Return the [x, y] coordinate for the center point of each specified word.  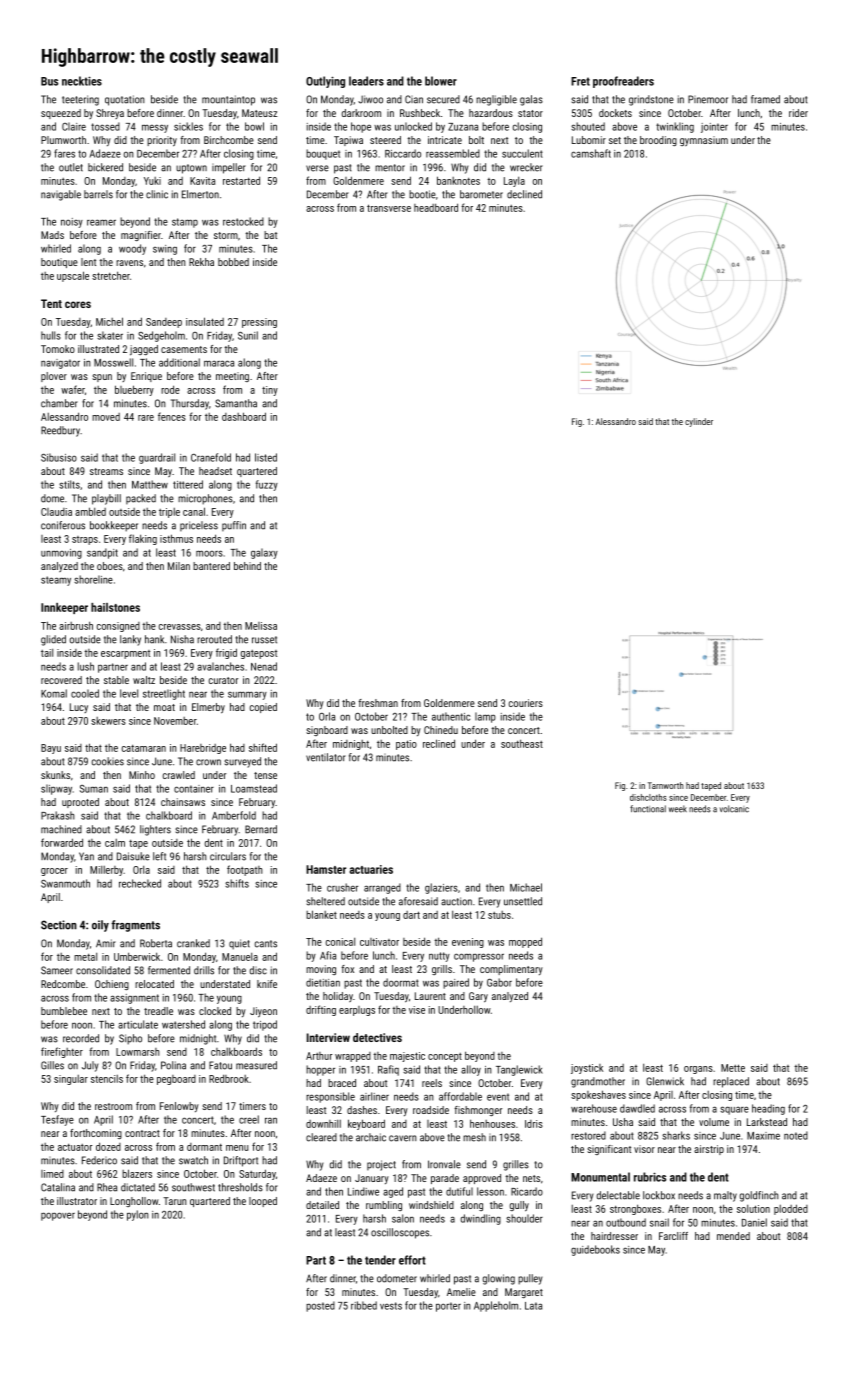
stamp [185, 223]
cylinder [699, 422]
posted [320, 1306]
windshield [431, 1205]
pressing [259, 323]
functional [648, 809]
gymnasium [704, 141]
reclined [439, 743]
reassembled [453, 153]
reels [432, 1083]
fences [172, 416]
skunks [55, 775]
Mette [733, 1068]
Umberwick [137, 956]
